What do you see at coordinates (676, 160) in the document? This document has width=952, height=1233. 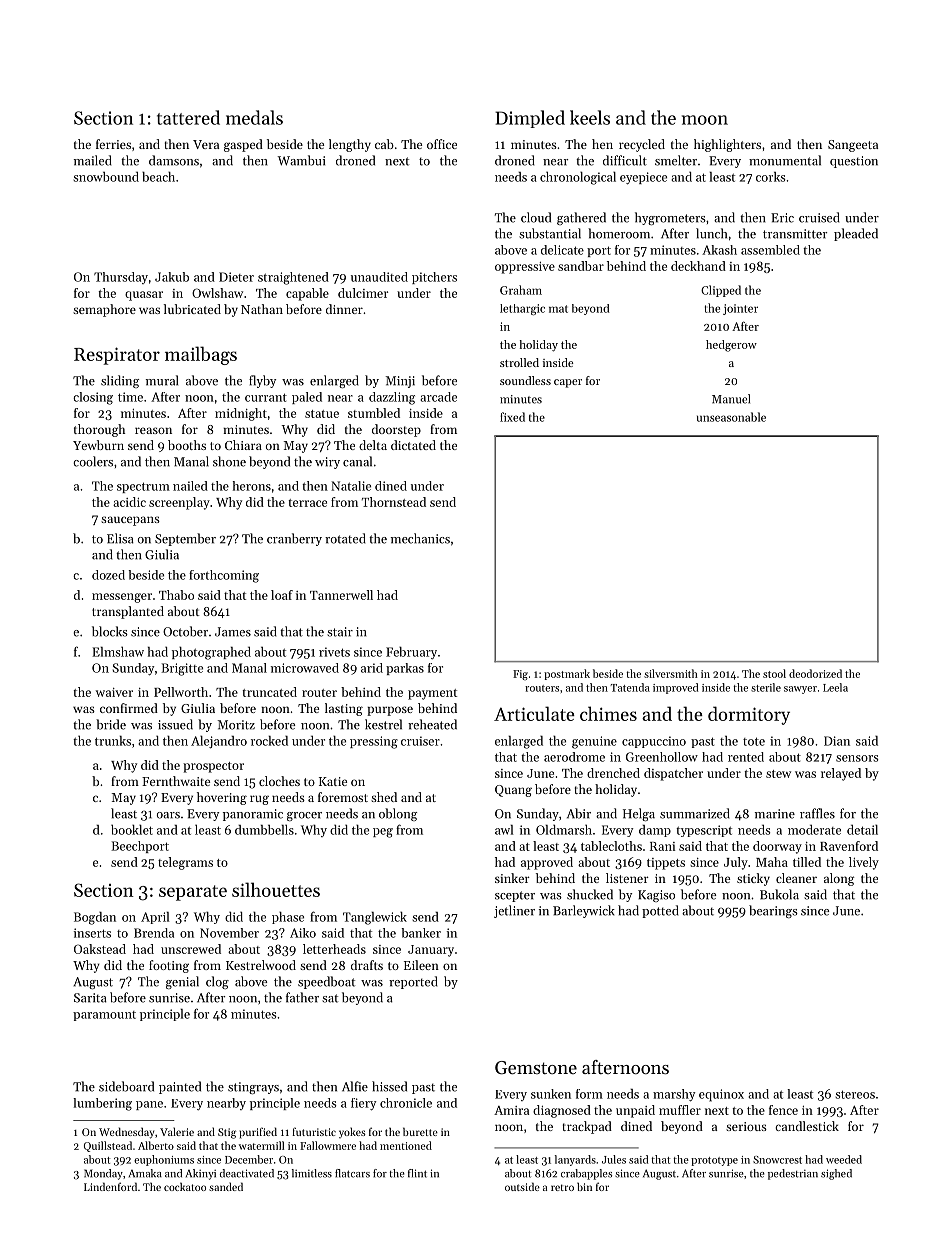 I see `smelter` at bounding box center [676, 160].
